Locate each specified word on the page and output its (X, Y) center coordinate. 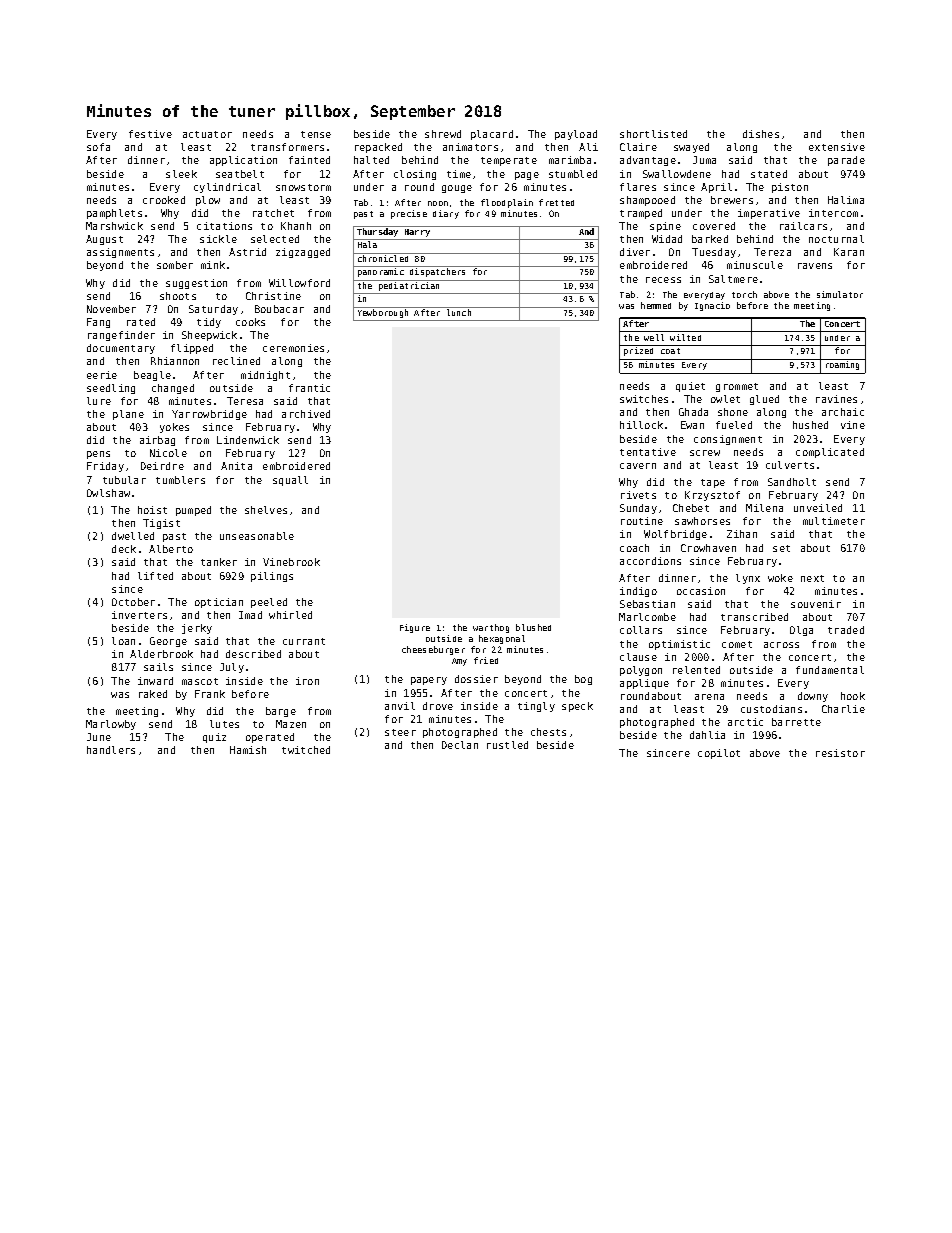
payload (576, 135)
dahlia (707, 735)
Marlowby (111, 725)
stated (769, 174)
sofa (98, 147)
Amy (459, 662)
